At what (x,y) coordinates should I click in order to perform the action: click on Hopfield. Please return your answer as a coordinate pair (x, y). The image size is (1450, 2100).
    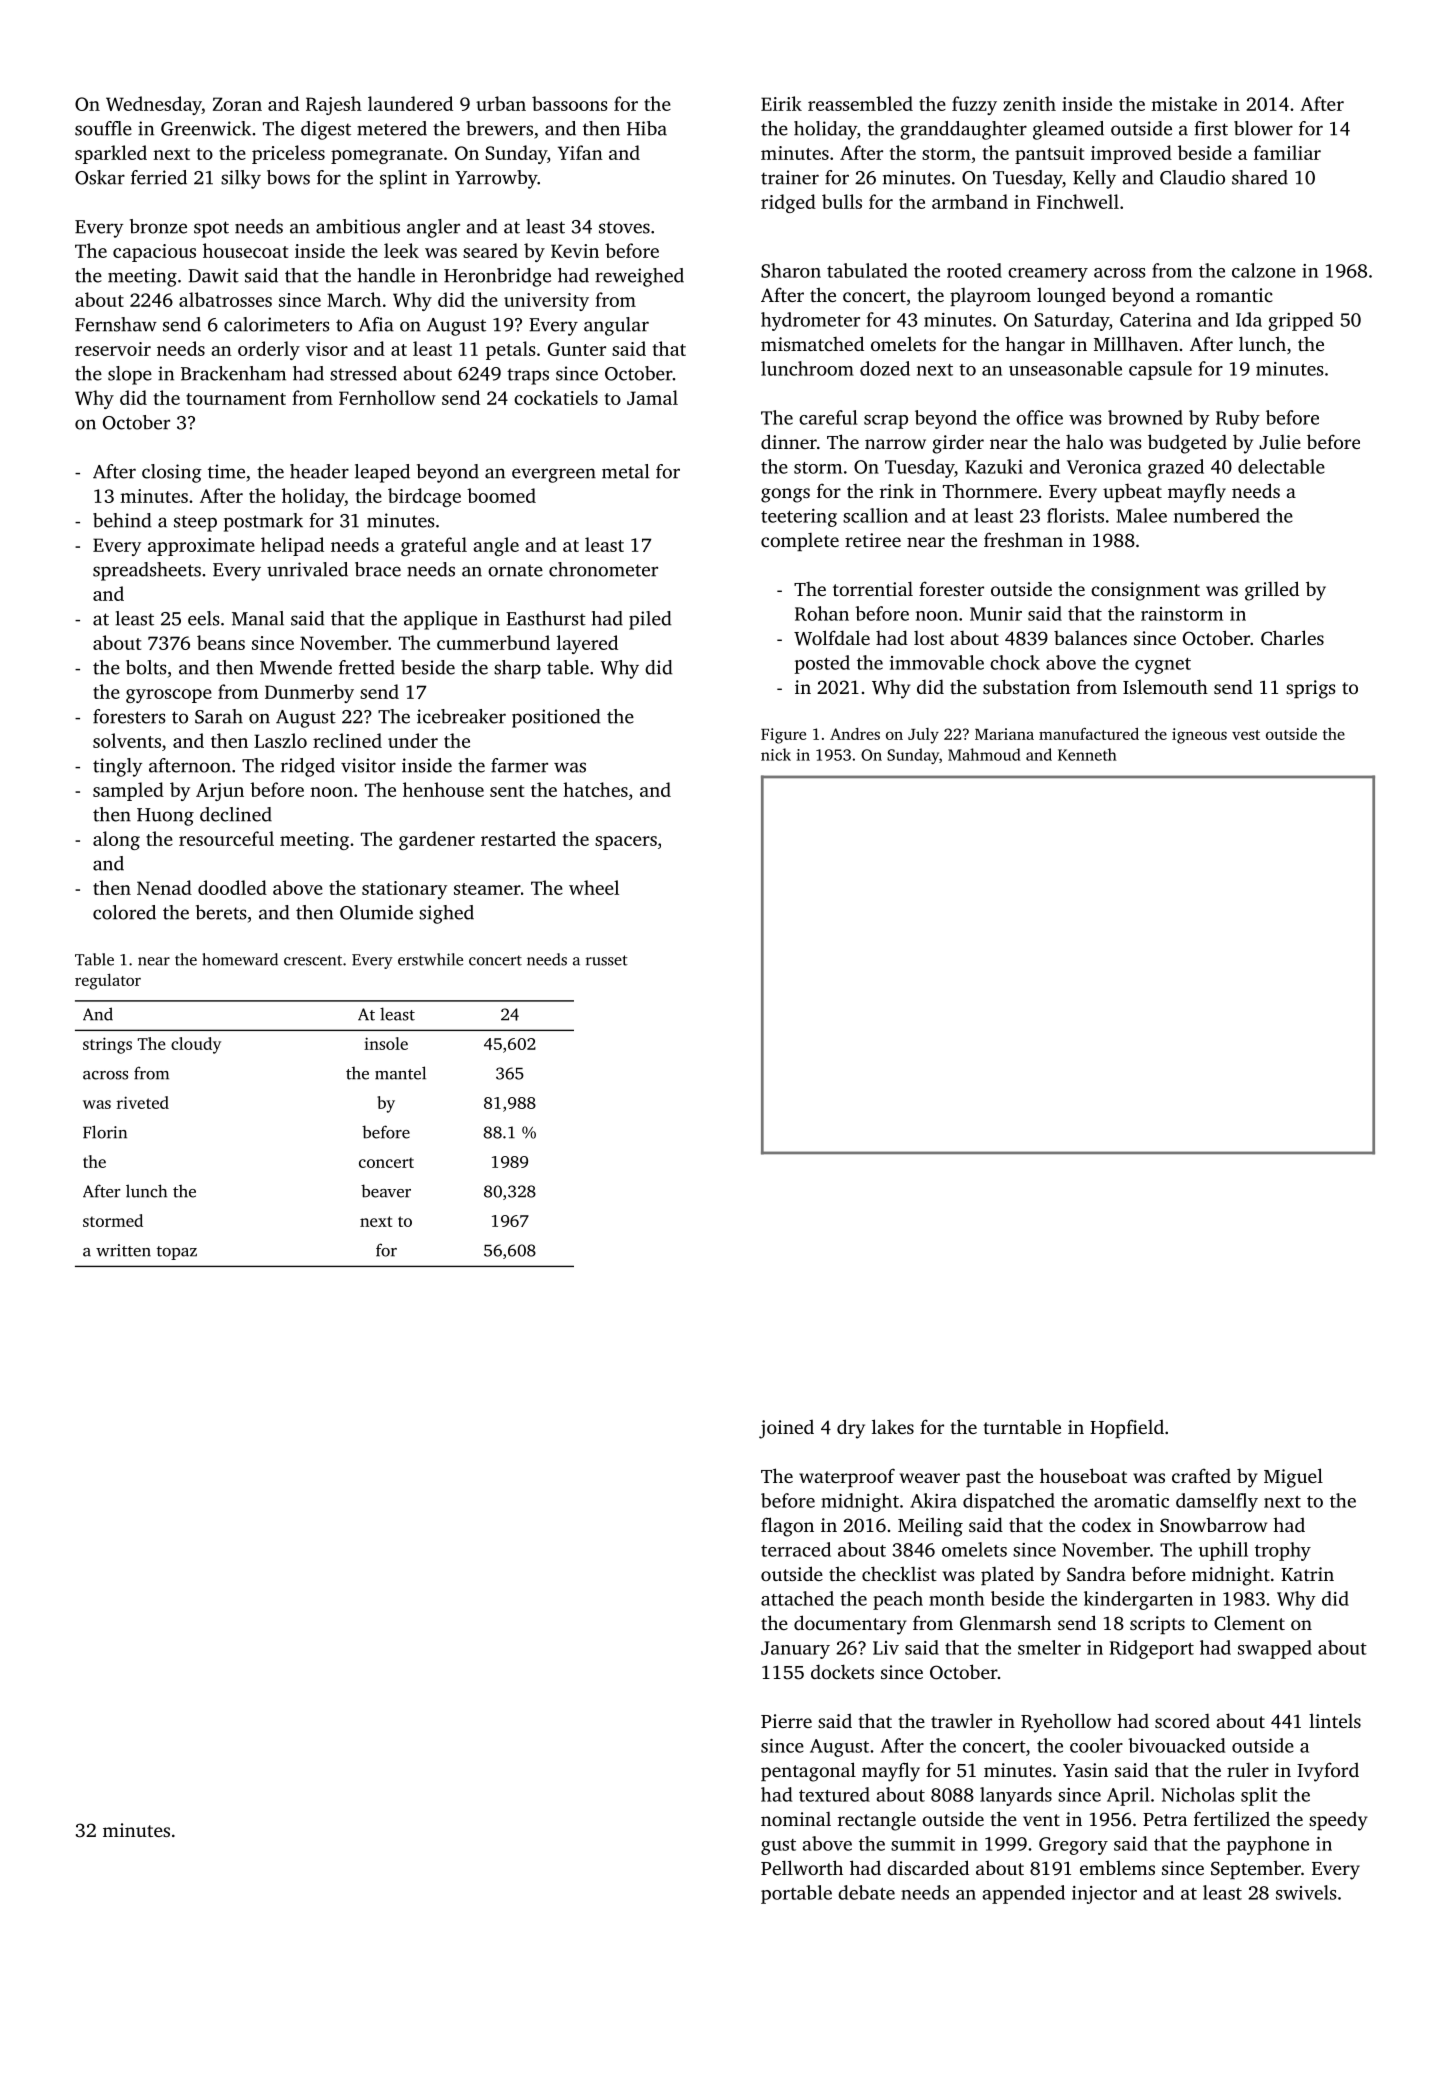
    Looking at the image, I should click on (1127, 1428).
